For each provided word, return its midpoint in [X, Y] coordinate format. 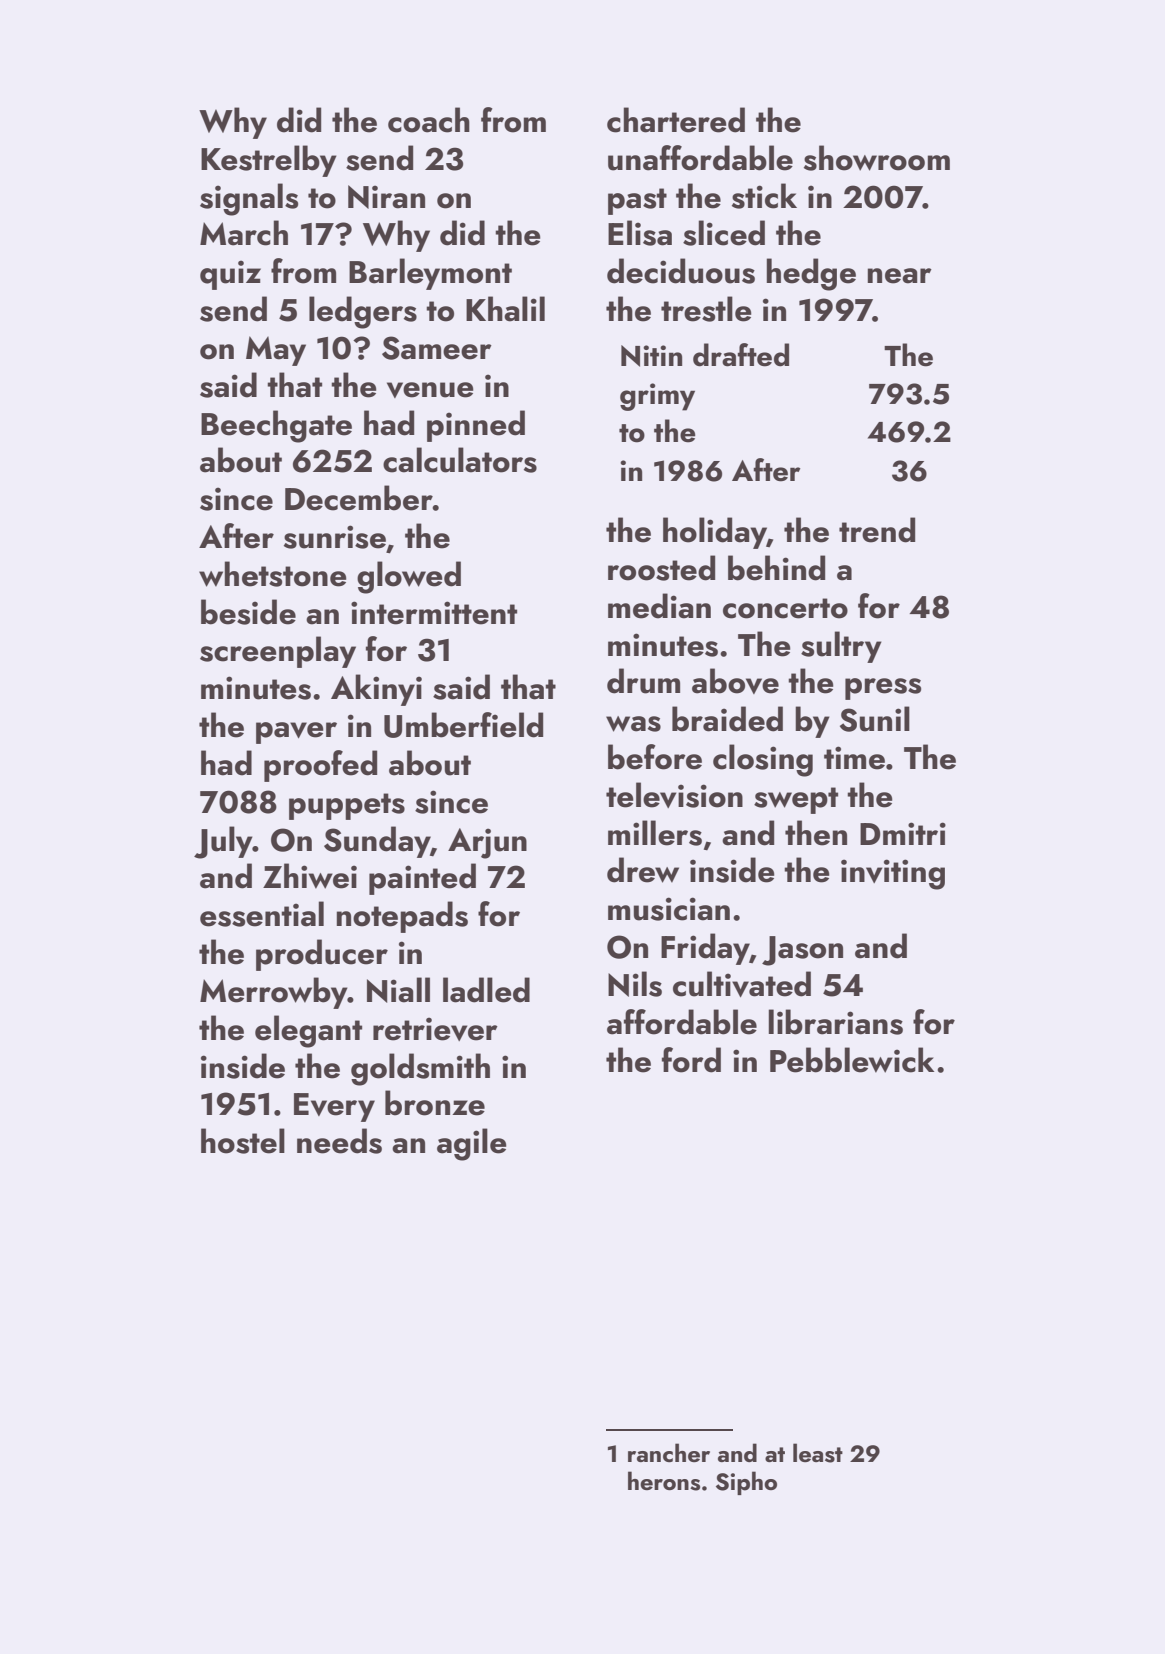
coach [429, 120]
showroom [877, 158]
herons [664, 1481]
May [276, 351]
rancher [669, 1453]
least [818, 1453]
